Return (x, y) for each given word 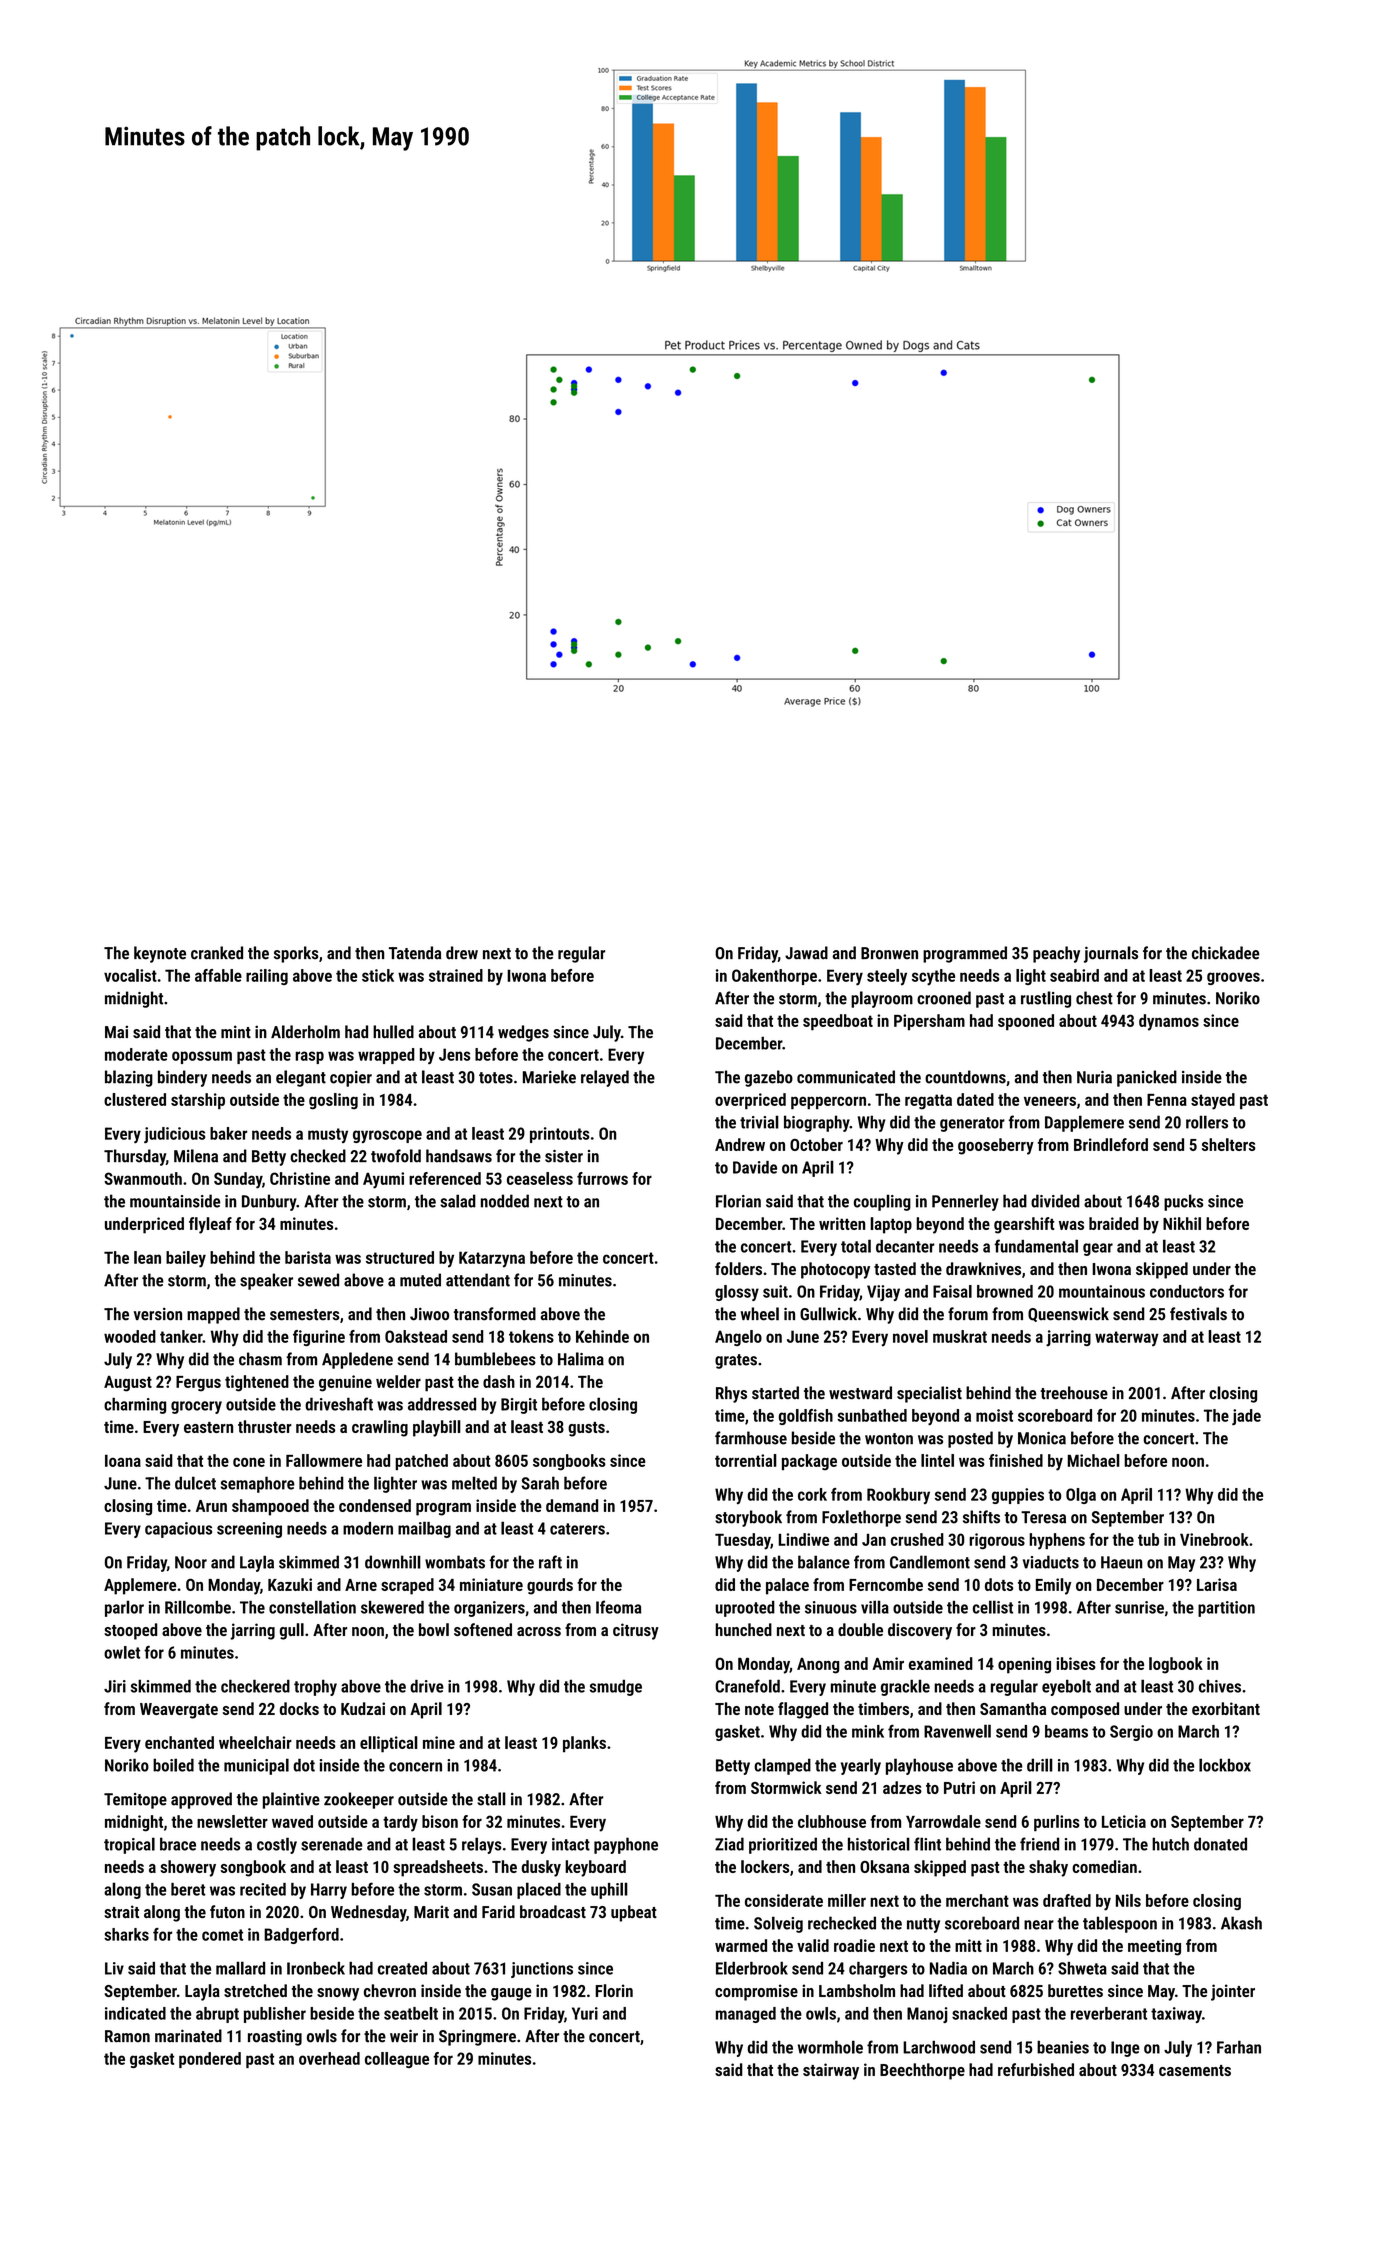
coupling (882, 1202)
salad (458, 1201)
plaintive (291, 1800)
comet (222, 1935)
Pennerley (965, 1202)
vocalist (130, 975)
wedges (523, 1033)
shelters (1229, 1144)
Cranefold (747, 1686)
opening (1024, 1665)
